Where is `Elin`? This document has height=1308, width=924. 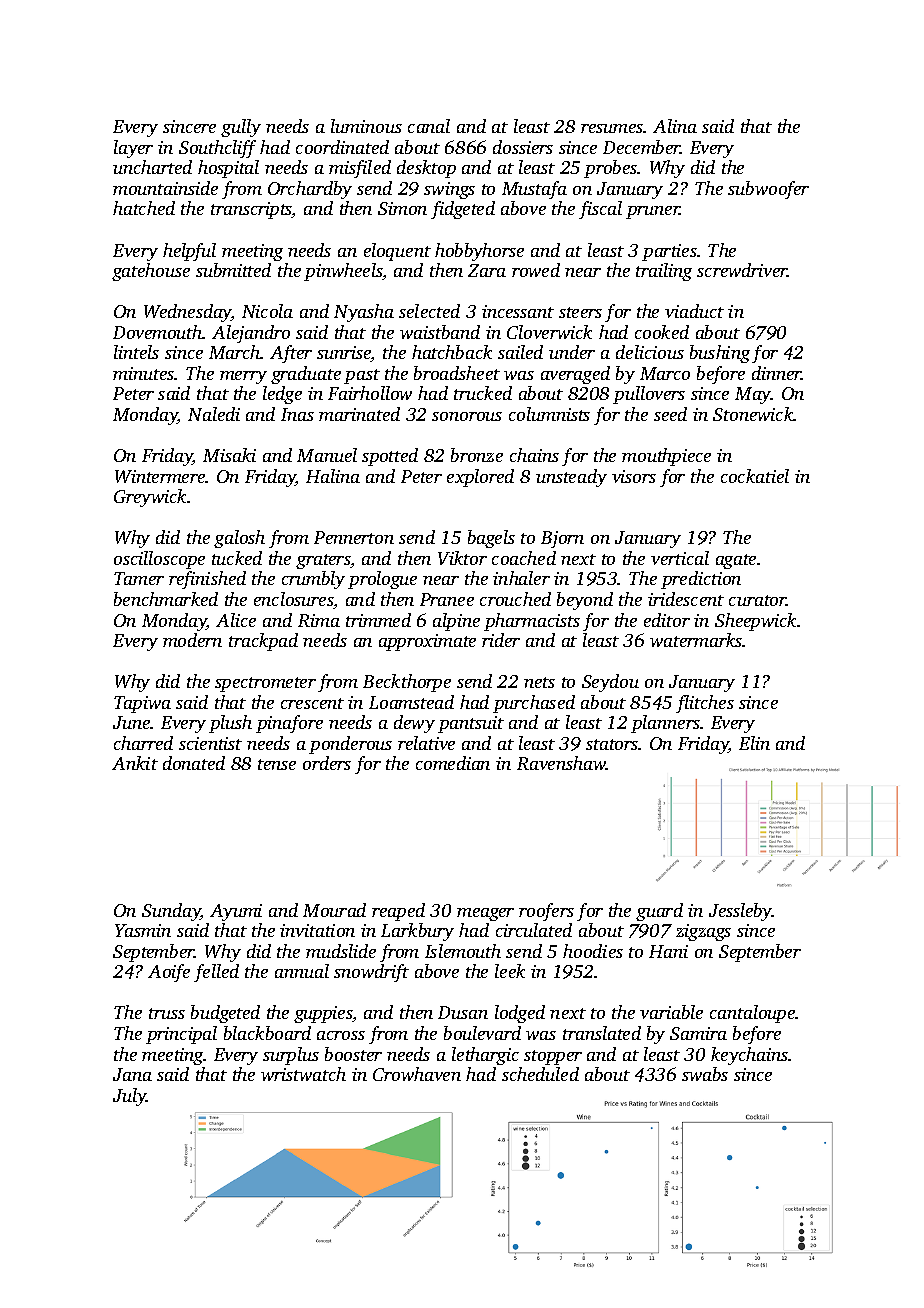
Elin is located at coordinates (754, 743).
